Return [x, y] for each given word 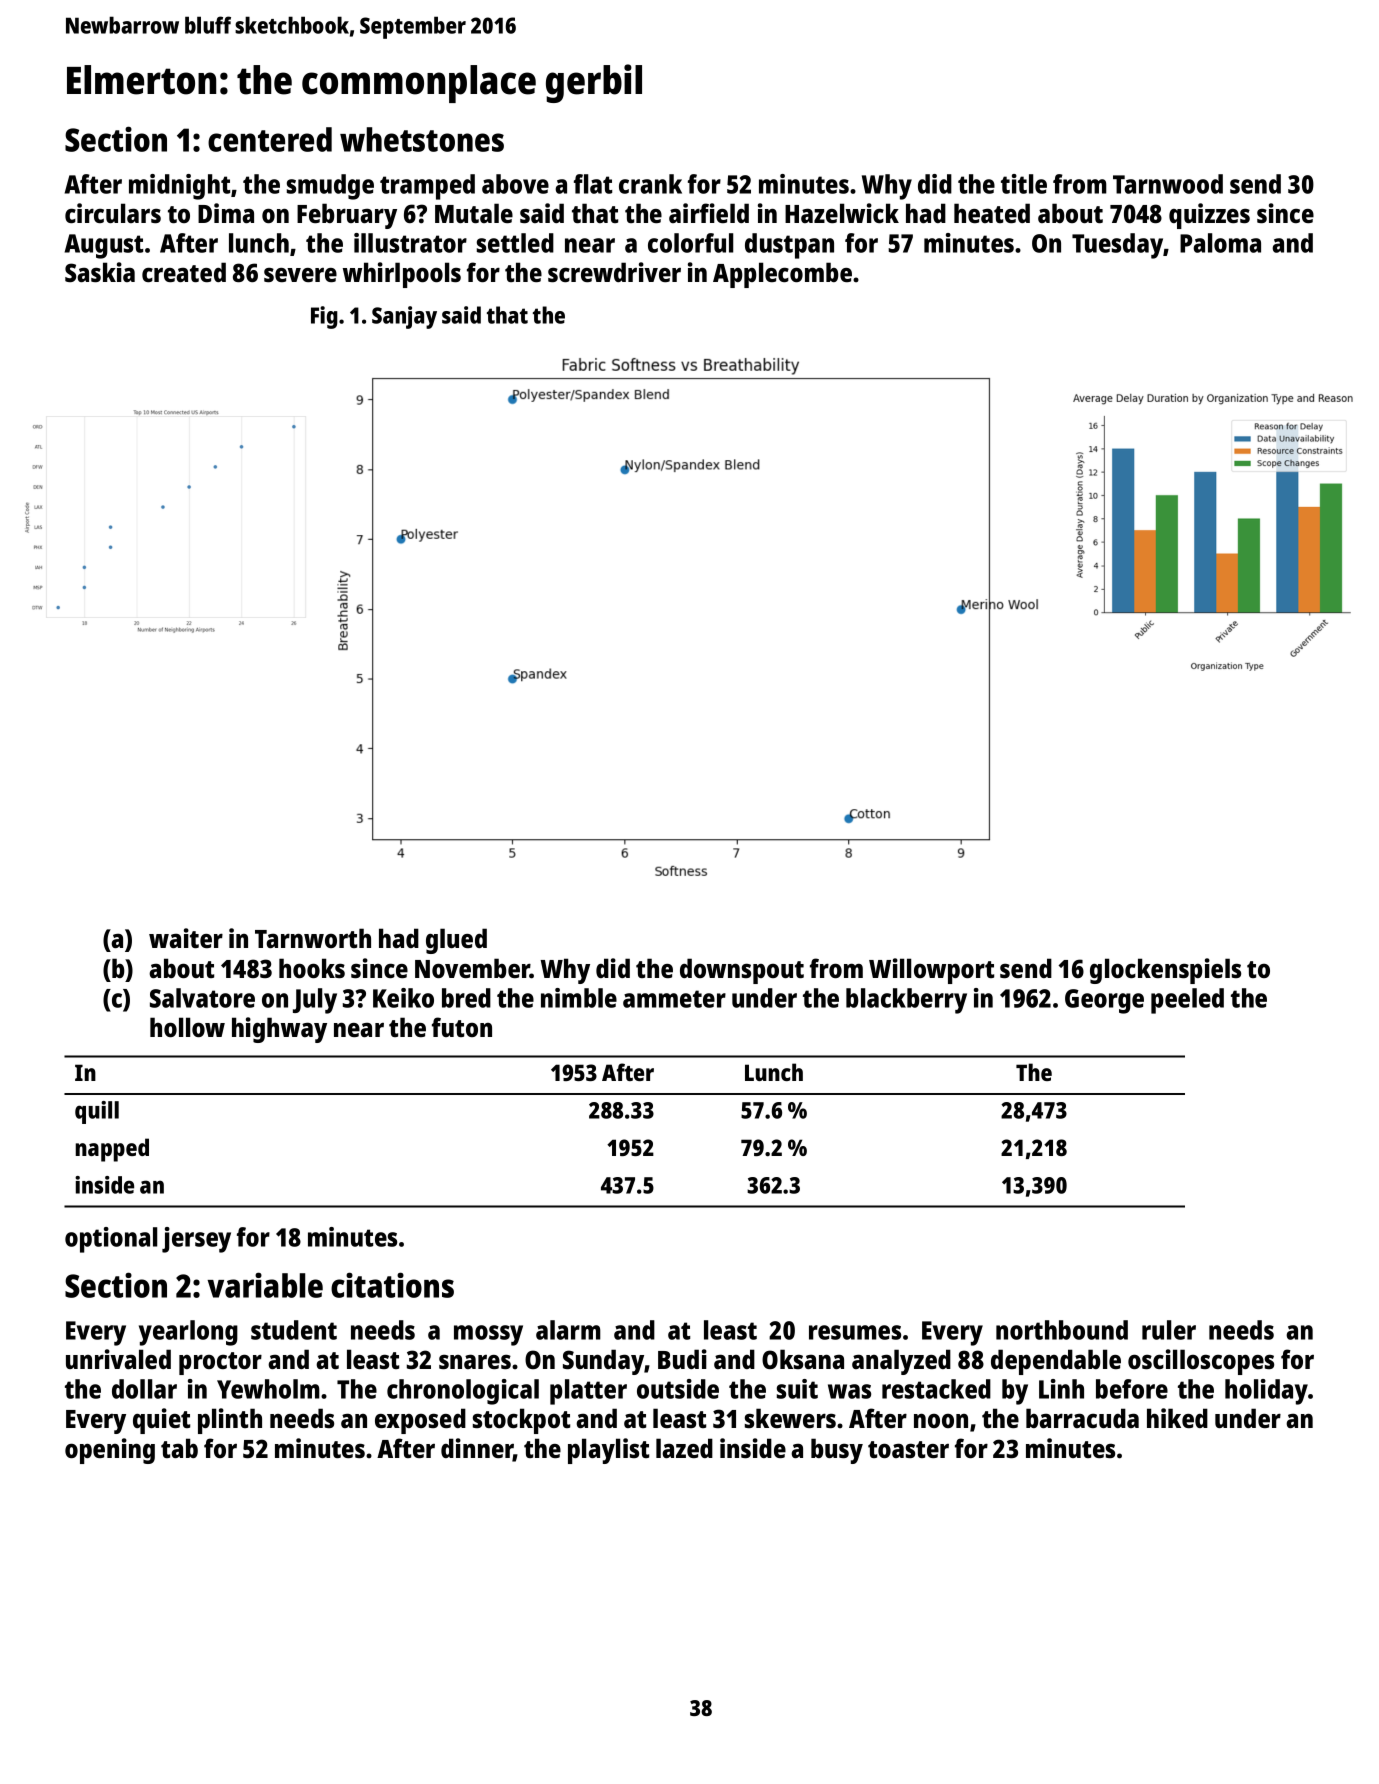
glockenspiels [1165, 971]
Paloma [1220, 243]
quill [97, 1112]
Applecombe [782, 275]
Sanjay [404, 317]
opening [110, 1451]
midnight [179, 187]
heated [992, 213]
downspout [742, 971]
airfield [709, 213]
